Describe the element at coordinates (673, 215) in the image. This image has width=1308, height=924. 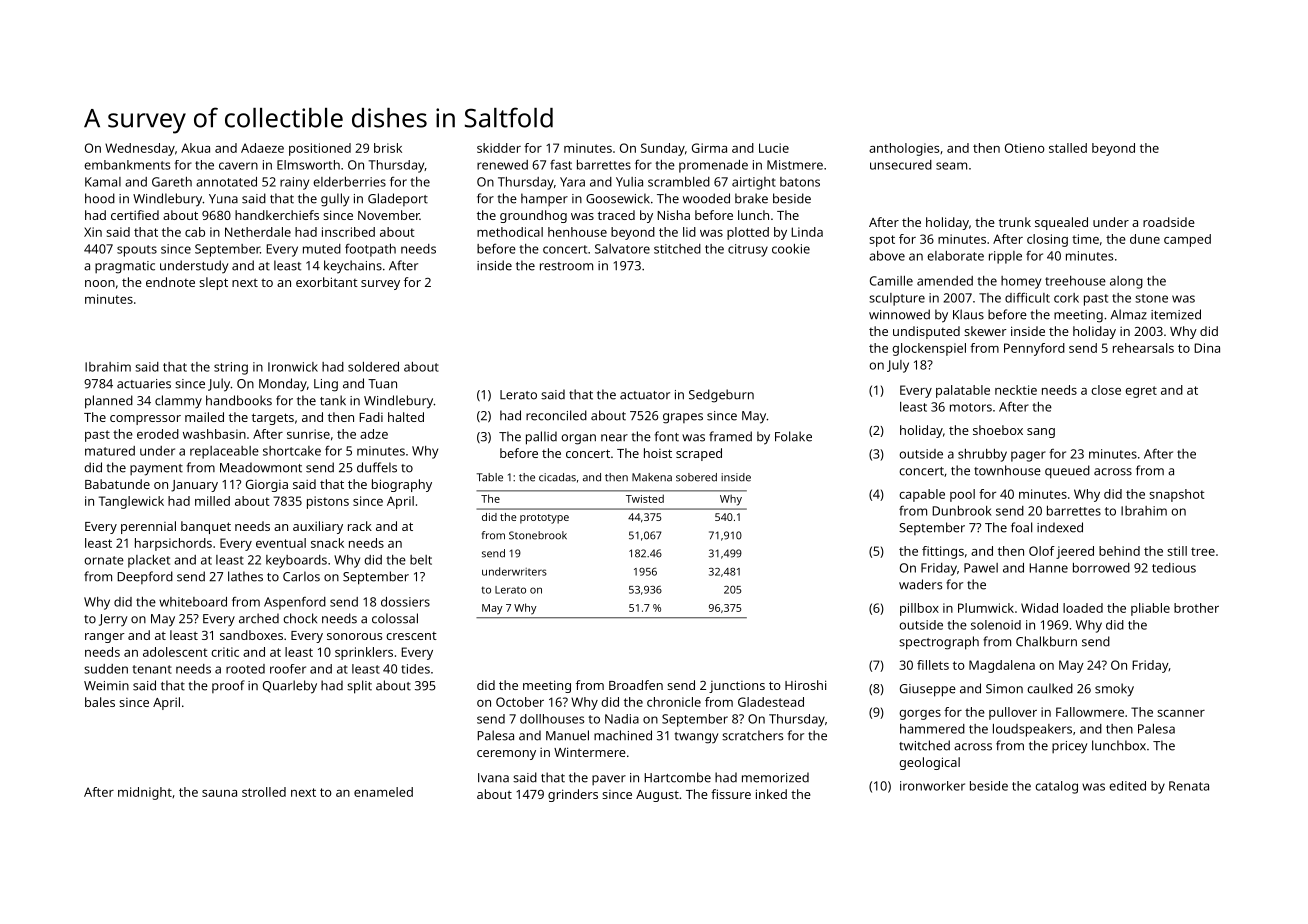
I see `Nisha` at that location.
